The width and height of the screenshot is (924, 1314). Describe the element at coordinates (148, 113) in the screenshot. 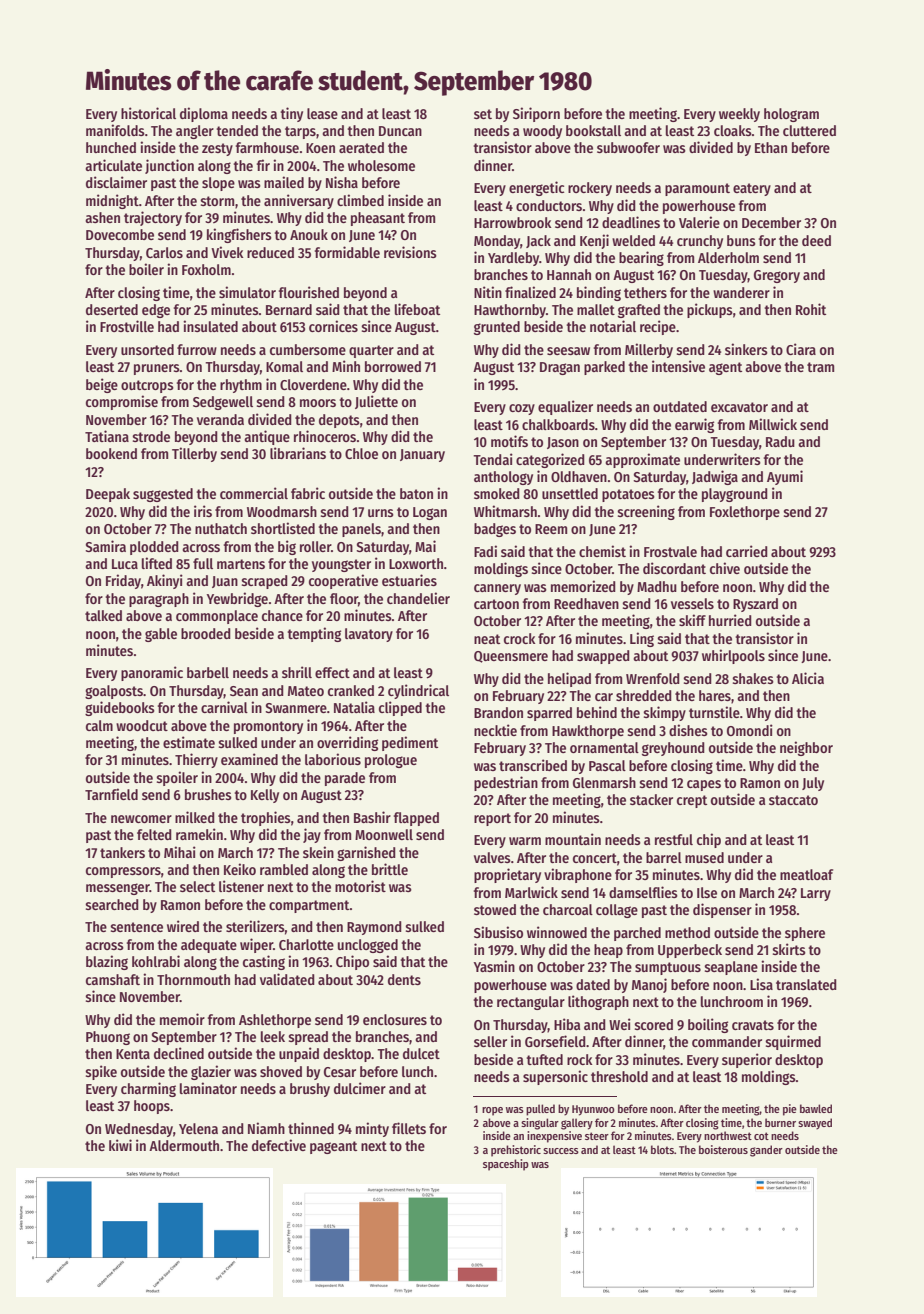

I see `historical` at that location.
